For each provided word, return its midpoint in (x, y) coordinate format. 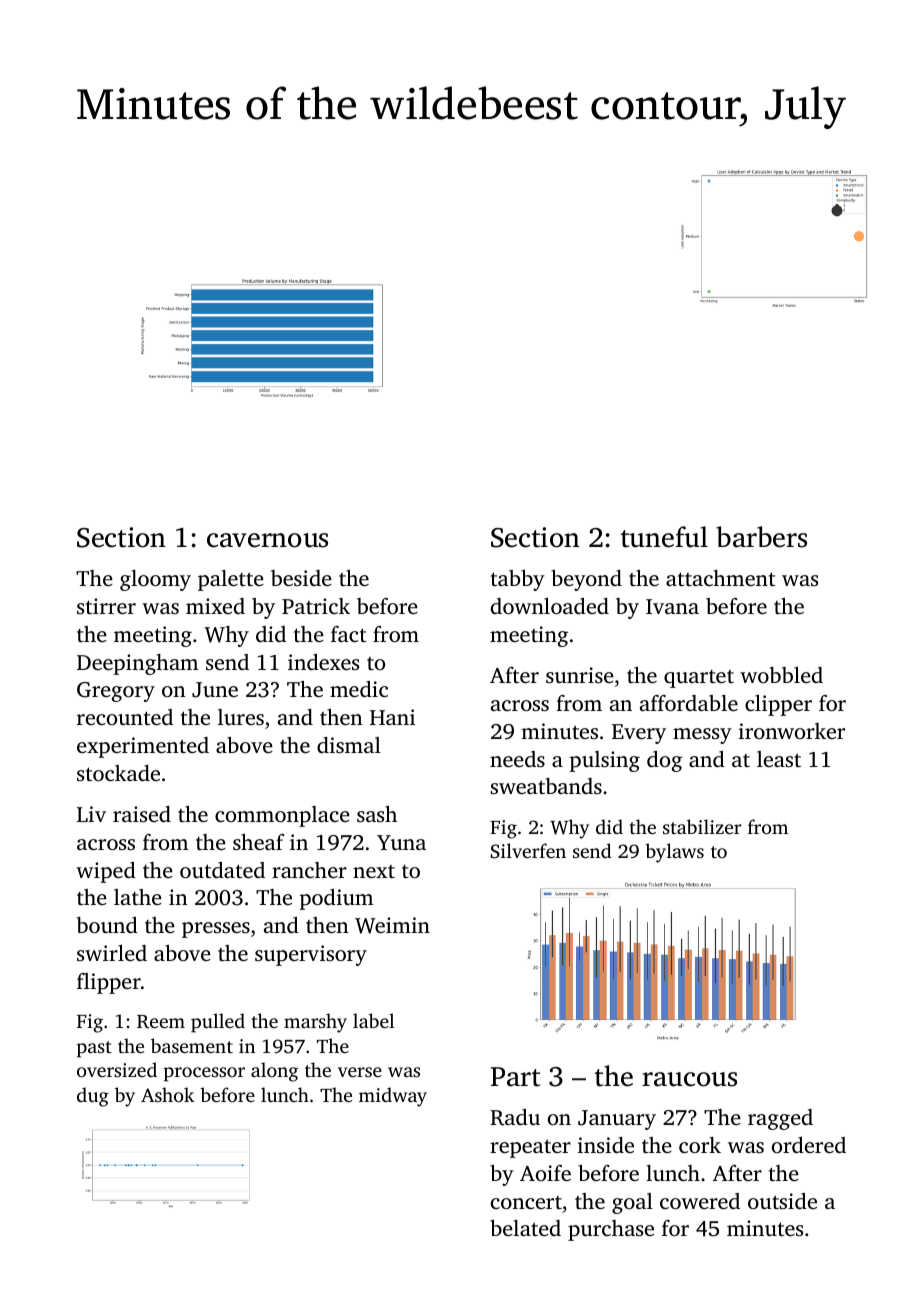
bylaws (674, 853)
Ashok (167, 1094)
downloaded (550, 606)
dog (664, 761)
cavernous (267, 540)
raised (142, 814)
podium (336, 899)
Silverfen (528, 851)
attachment (720, 578)
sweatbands (546, 786)
